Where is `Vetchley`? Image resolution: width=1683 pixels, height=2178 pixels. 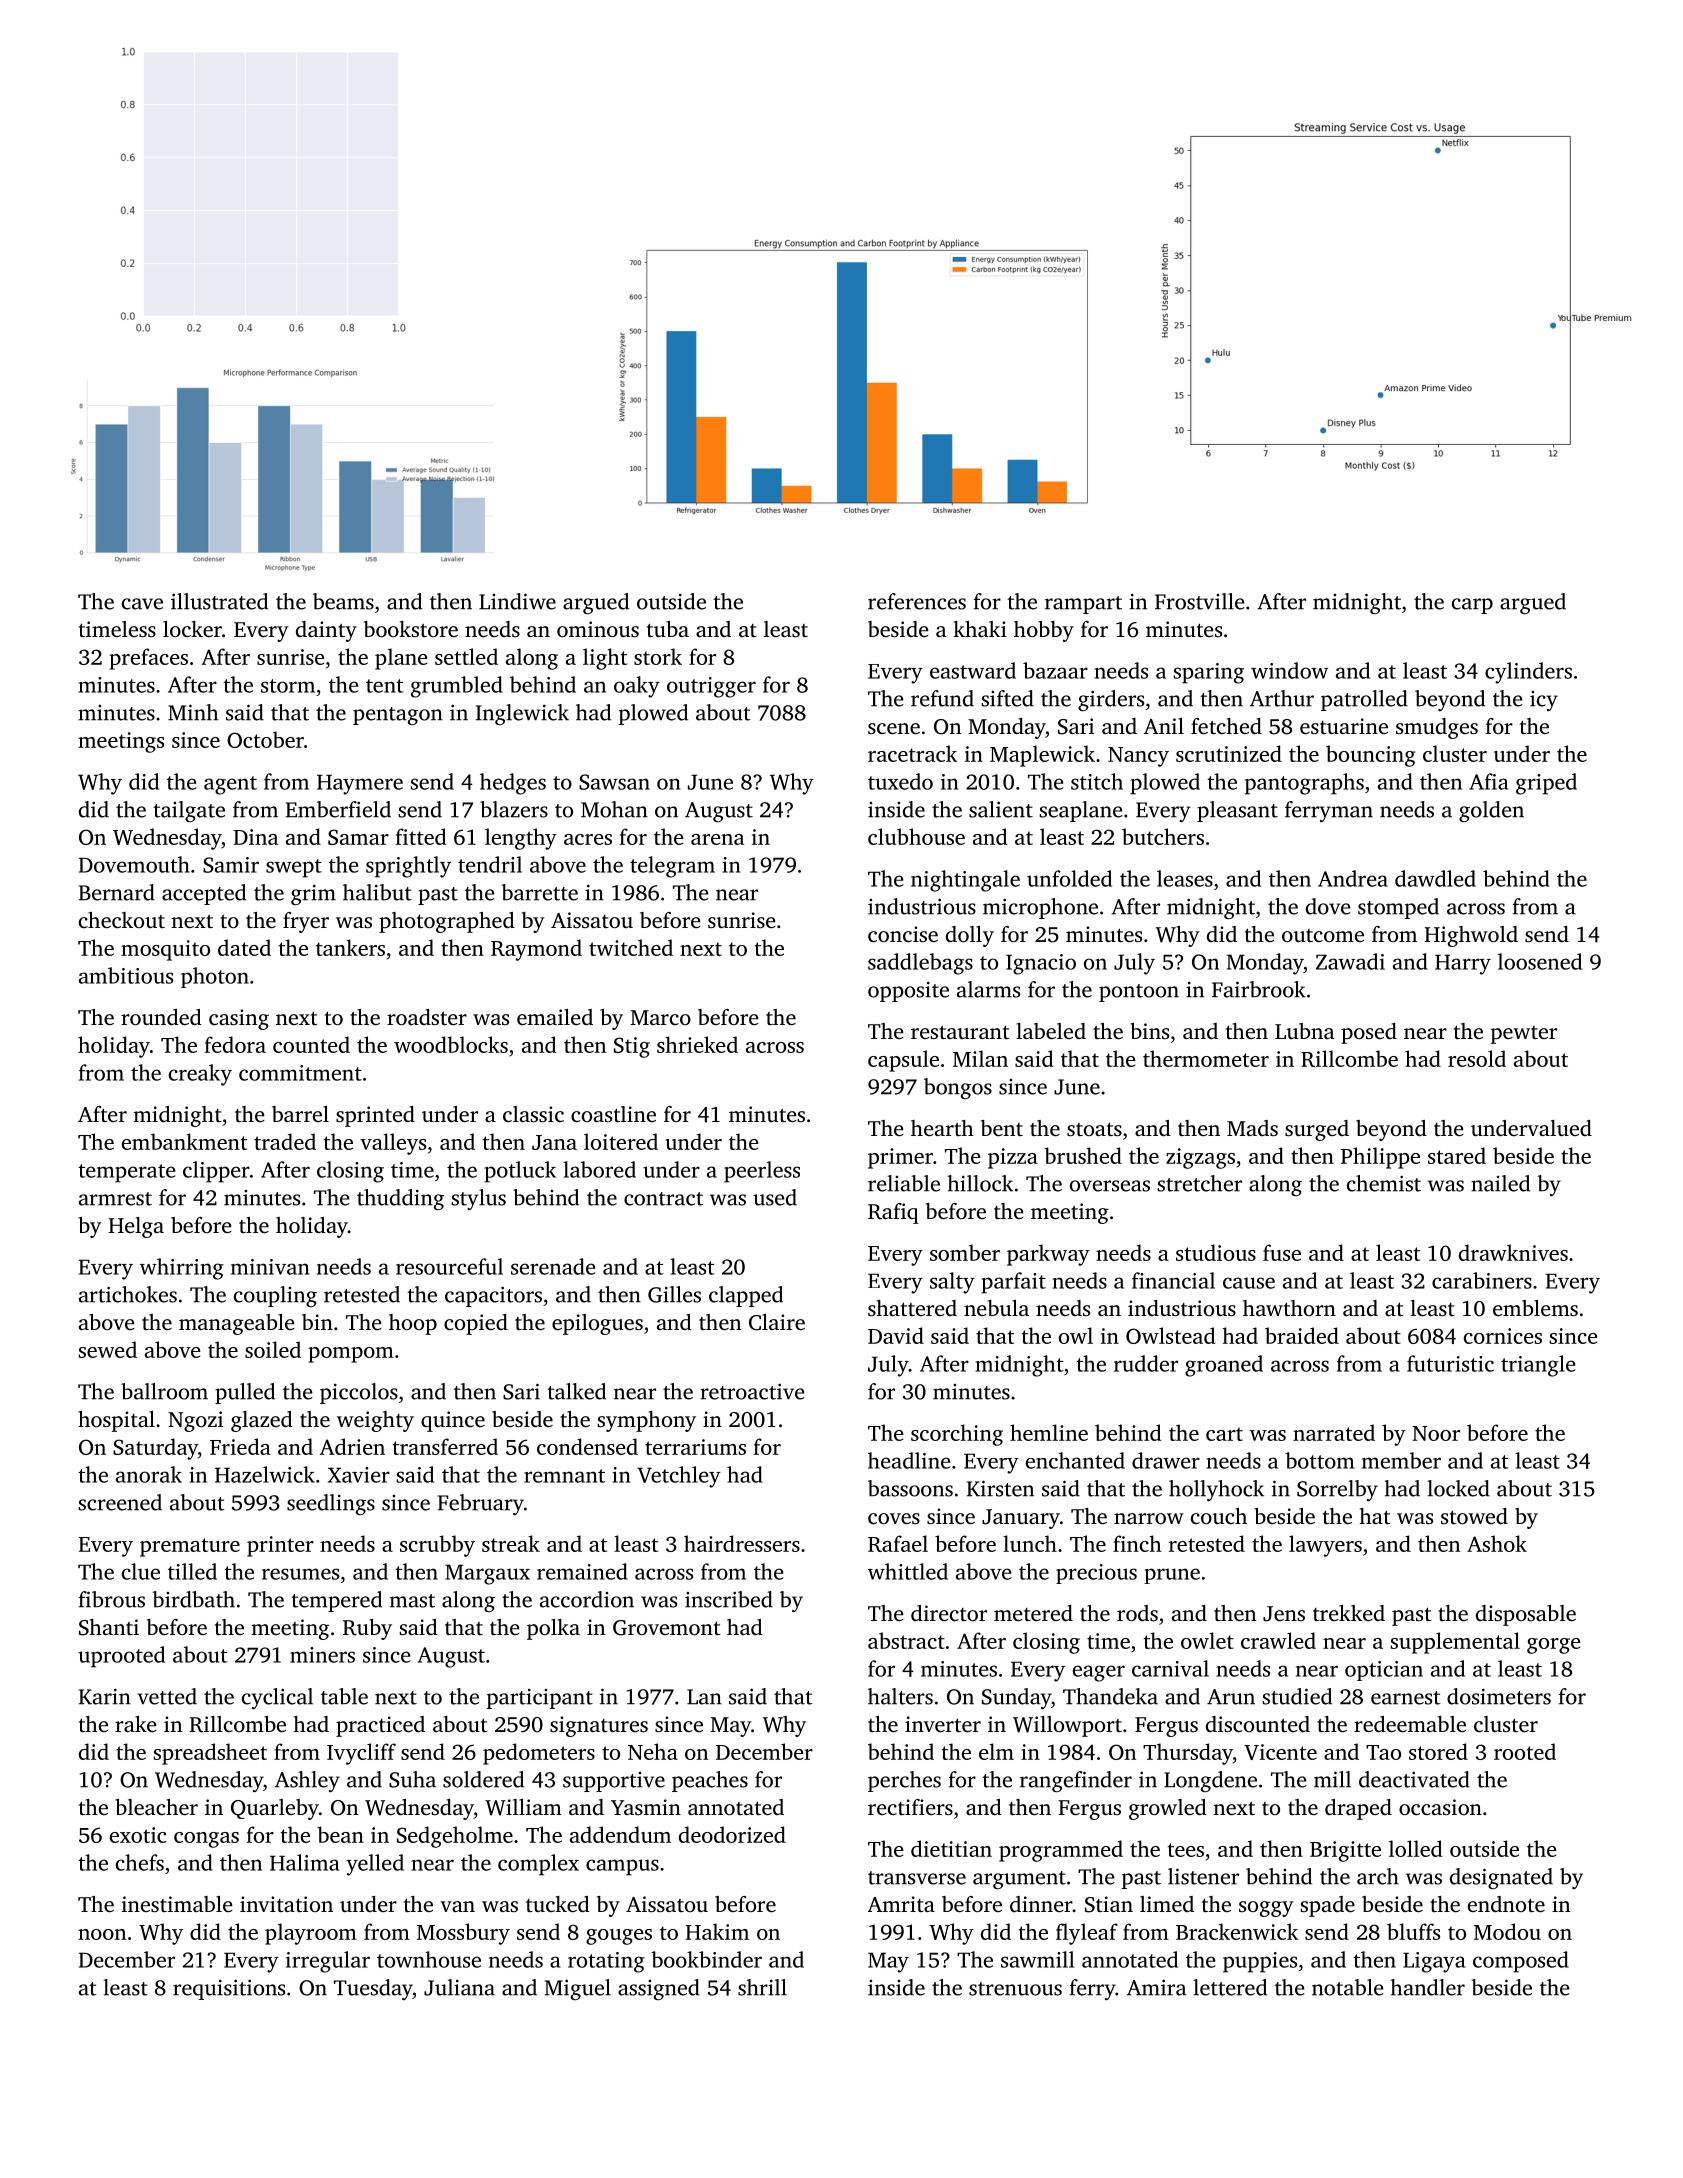
Vetchley is located at coordinates (679, 1477).
